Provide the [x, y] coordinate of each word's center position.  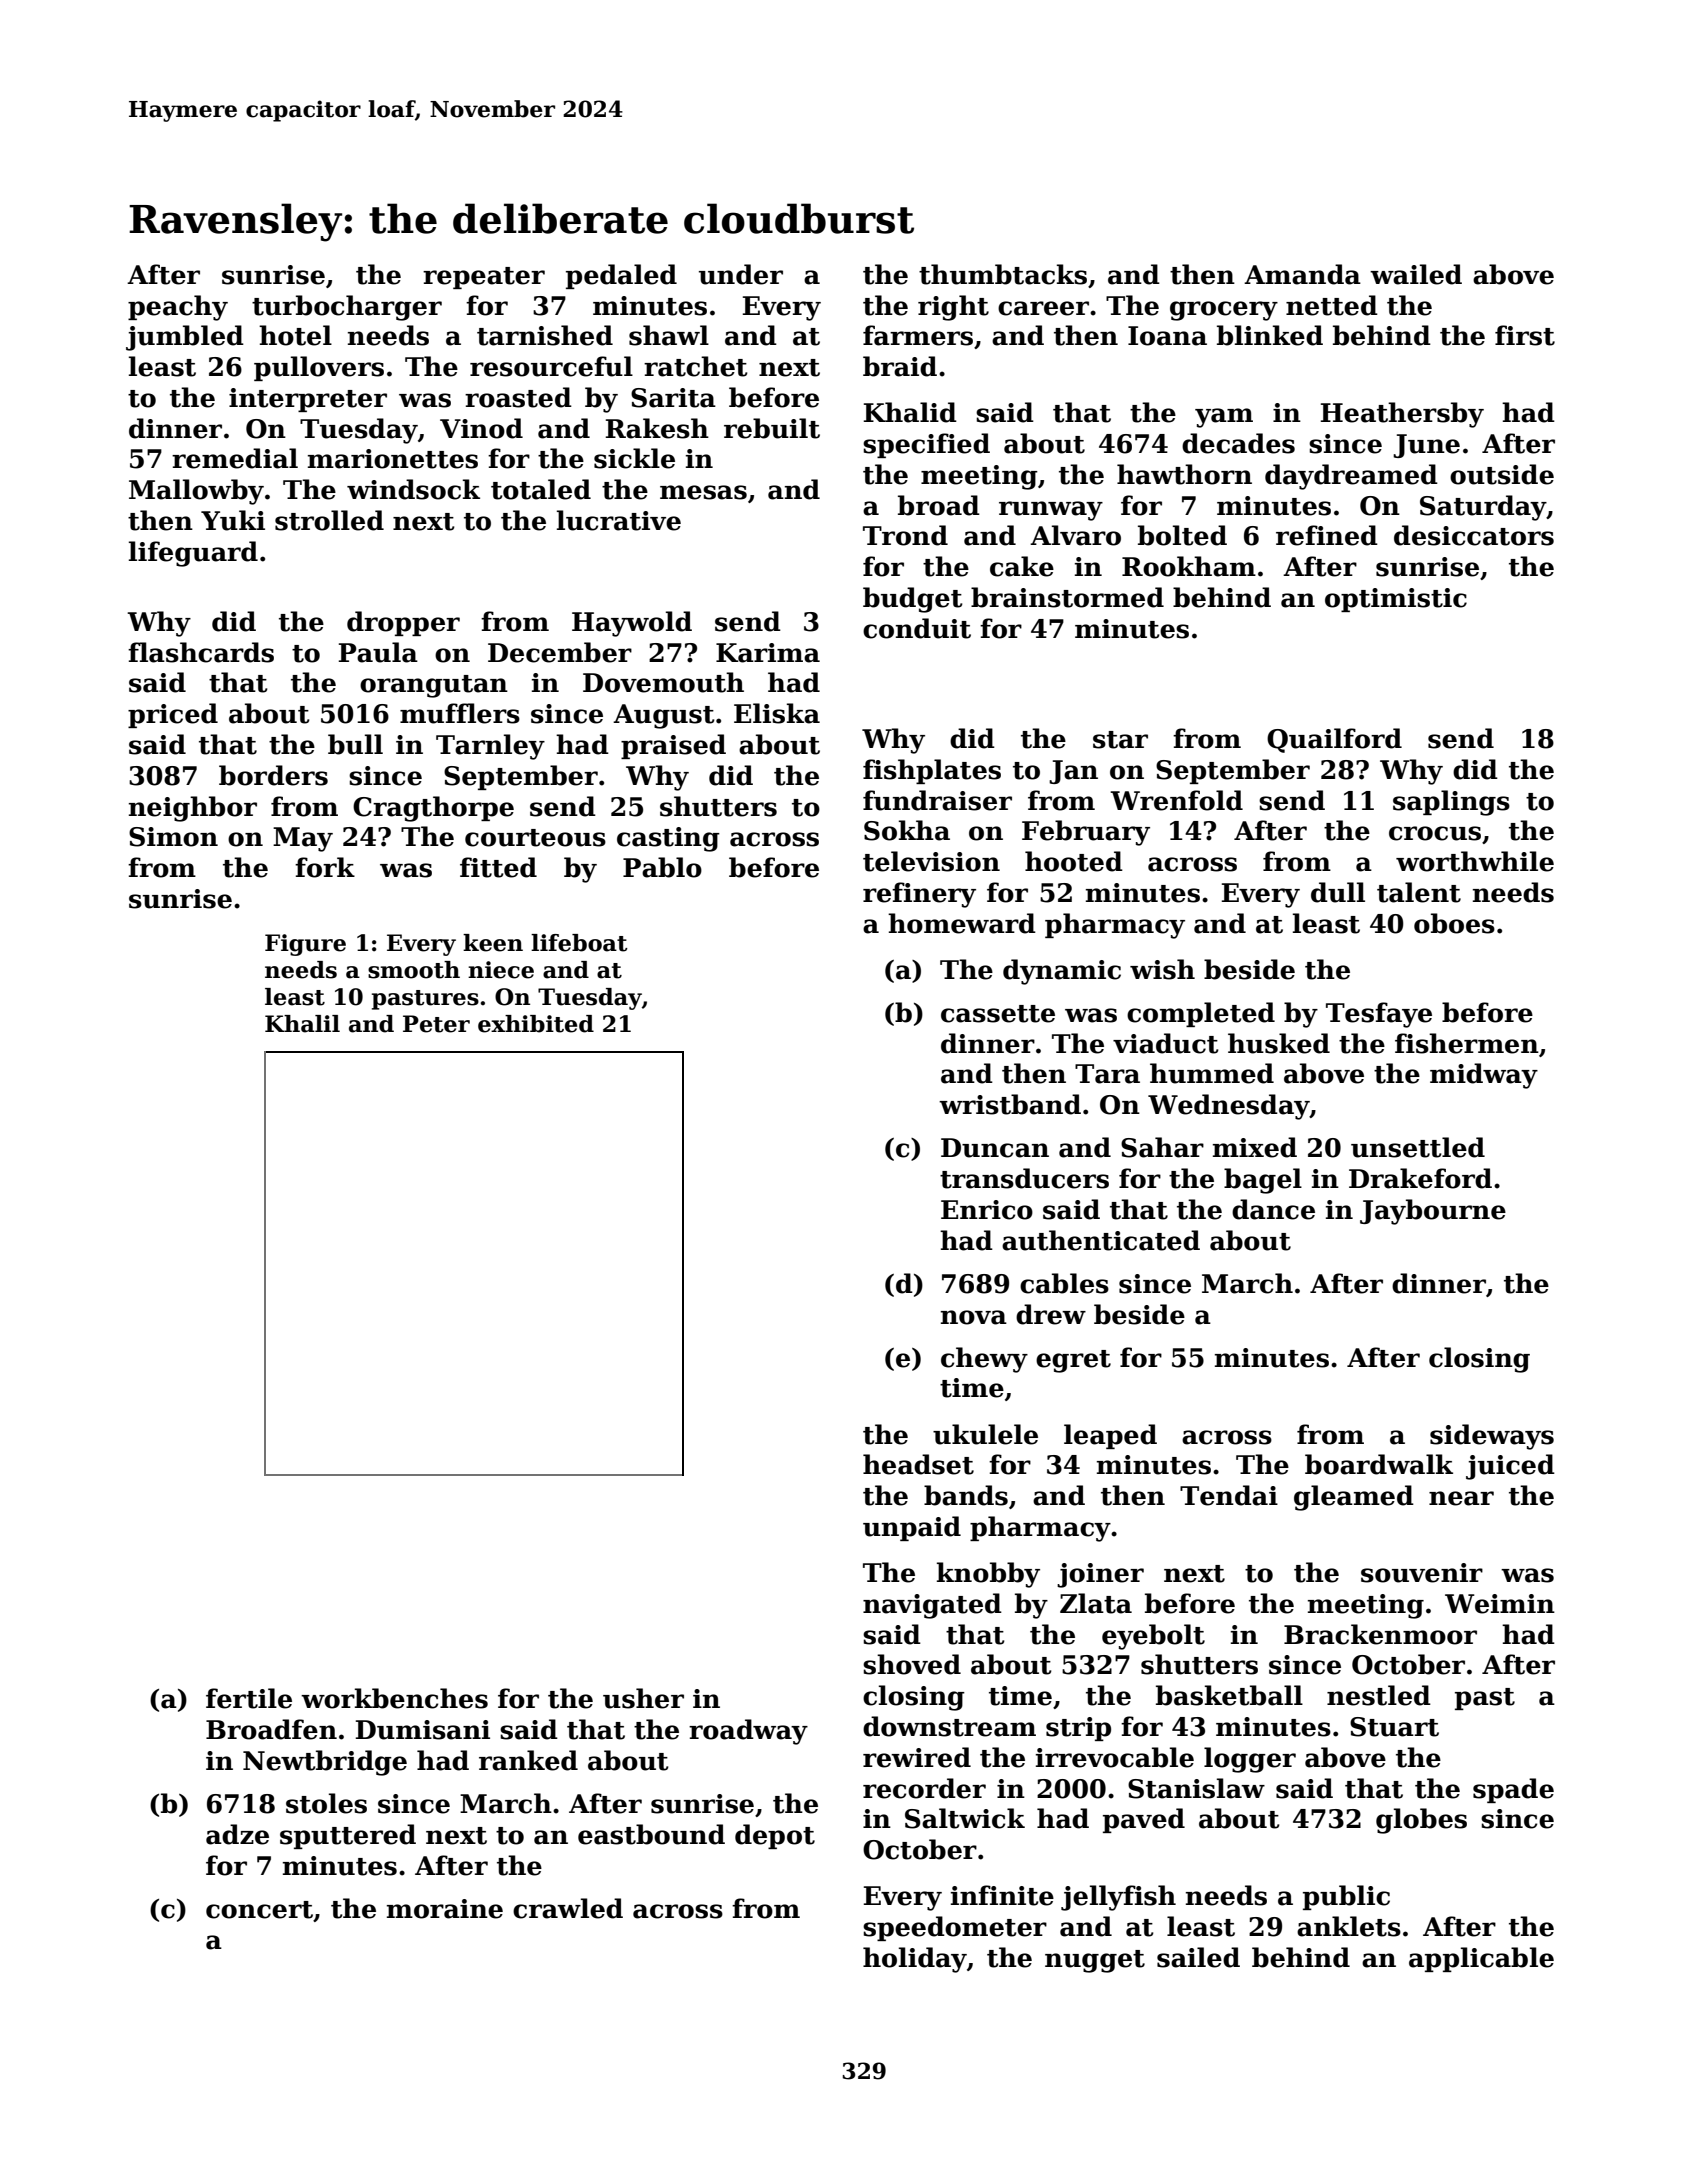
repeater [484, 278]
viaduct [1166, 1043]
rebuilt [772, 428]
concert [259, 1910]
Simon [173, 837]
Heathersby [1402, 415]
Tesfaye [1379, 1015]
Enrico [987, 1210]
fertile [249, 1698]
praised [673, 746]
